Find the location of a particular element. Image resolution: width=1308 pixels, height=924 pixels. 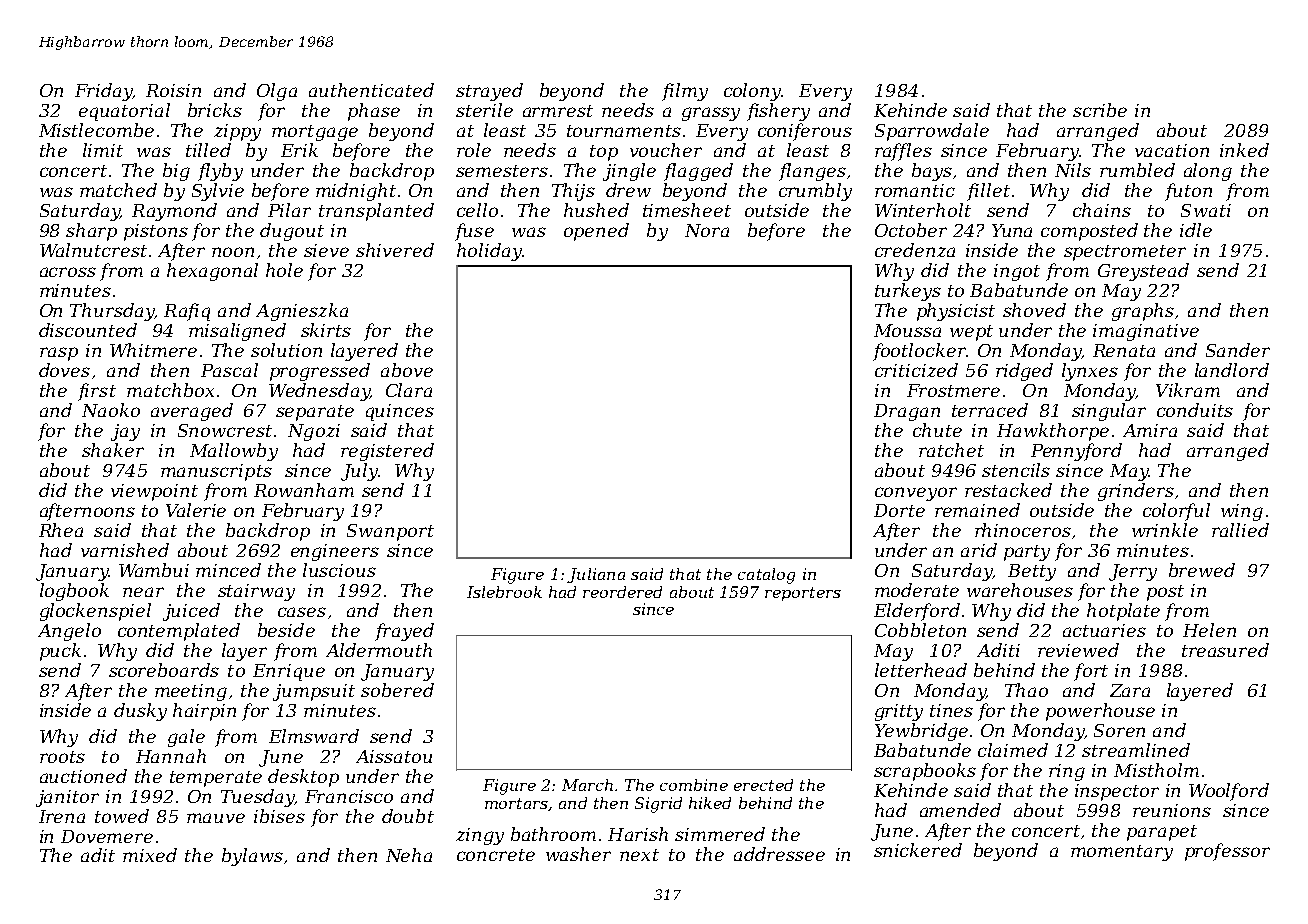

desktop is located at coordinates (303, 778).
